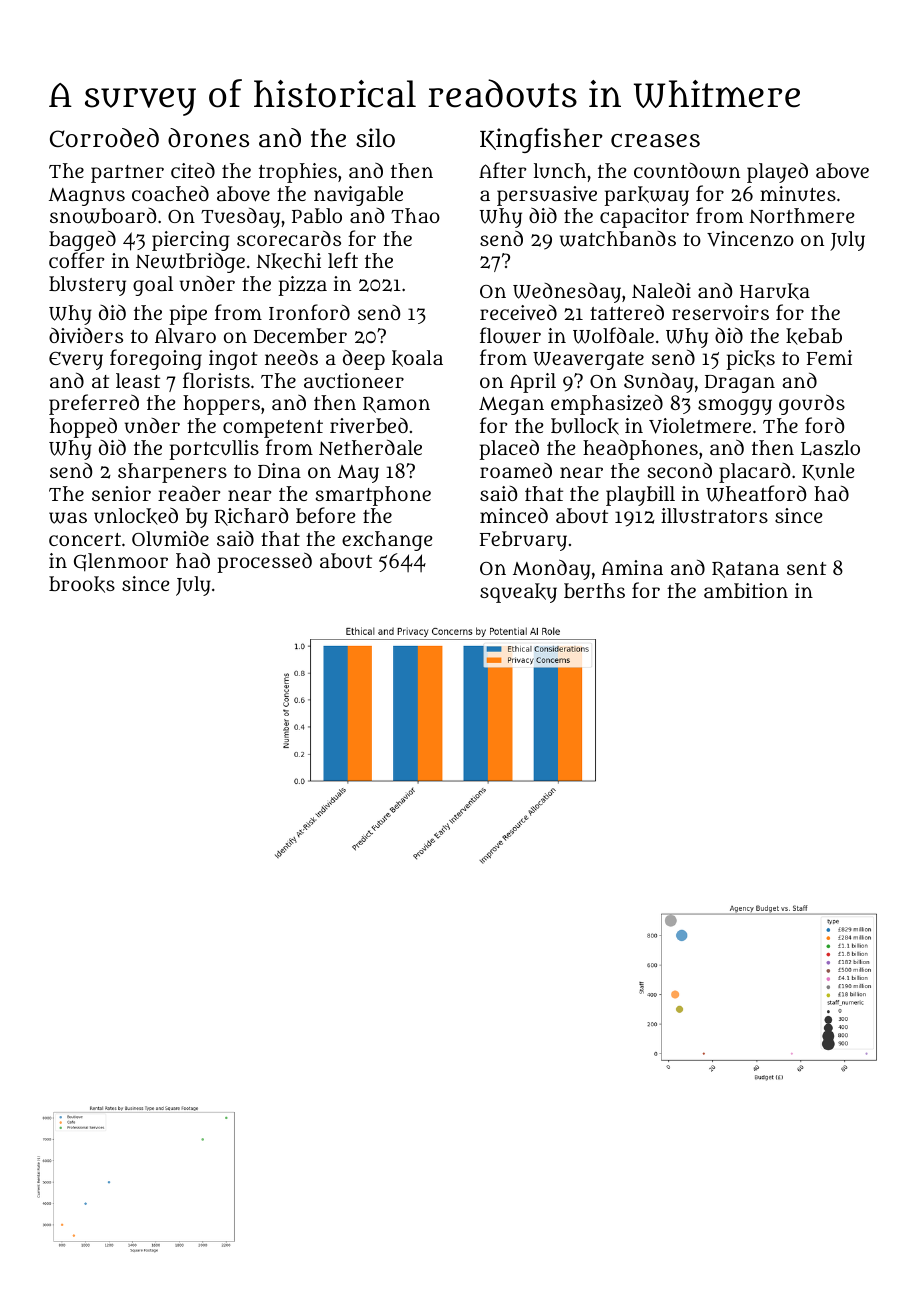 The image size is (924, 1308). I want to click on bagged, so click(82, 240).
